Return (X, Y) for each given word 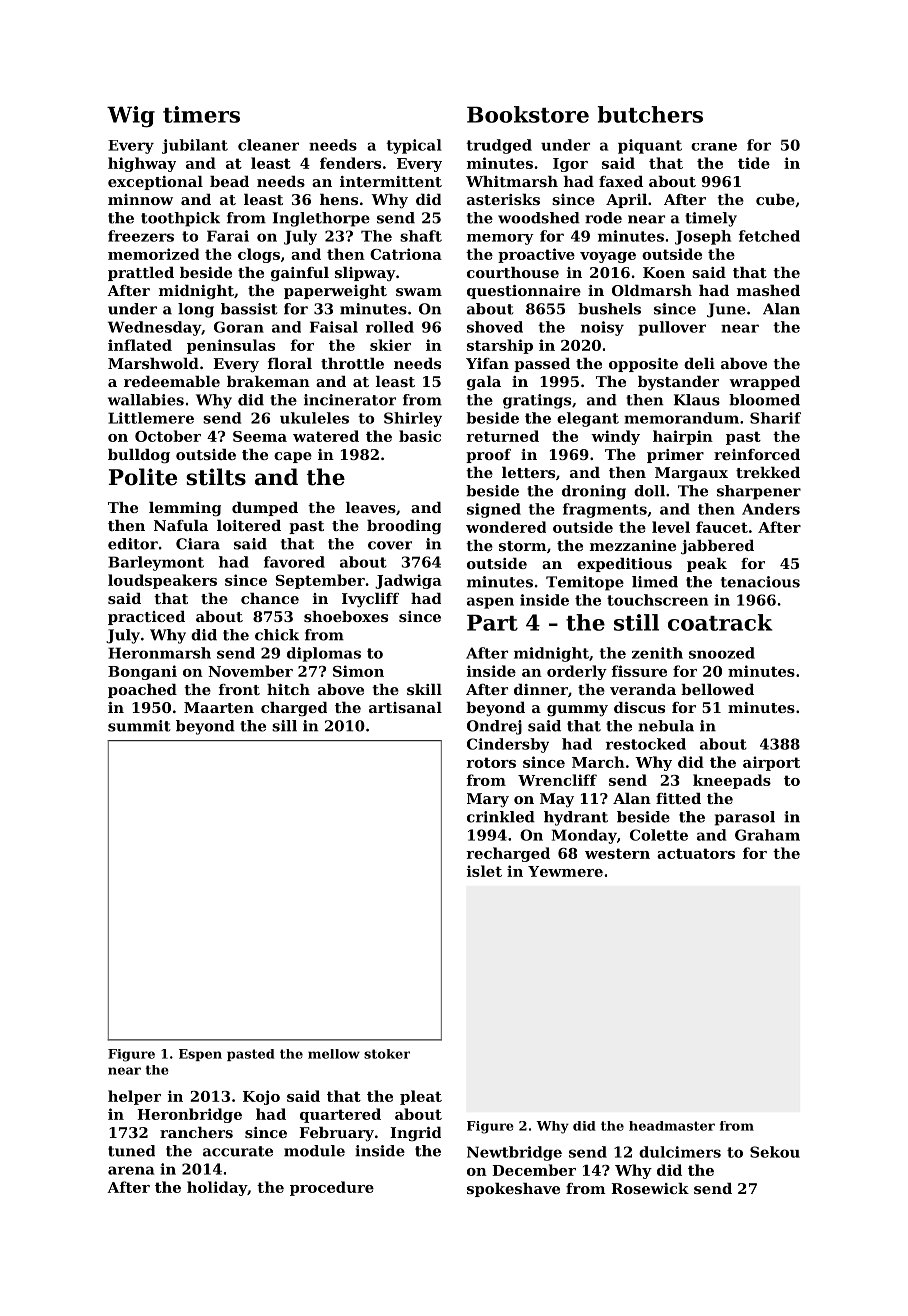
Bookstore (528, 114)
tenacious (760, 582)
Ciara (198, 544)
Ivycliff (370, 600)
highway (142, 164)
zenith (657, 653)
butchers (650, 114)
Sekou (775, 1152)
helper (134, 1097)
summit (139, 726)
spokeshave (513, 1190)
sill (284, 726)
